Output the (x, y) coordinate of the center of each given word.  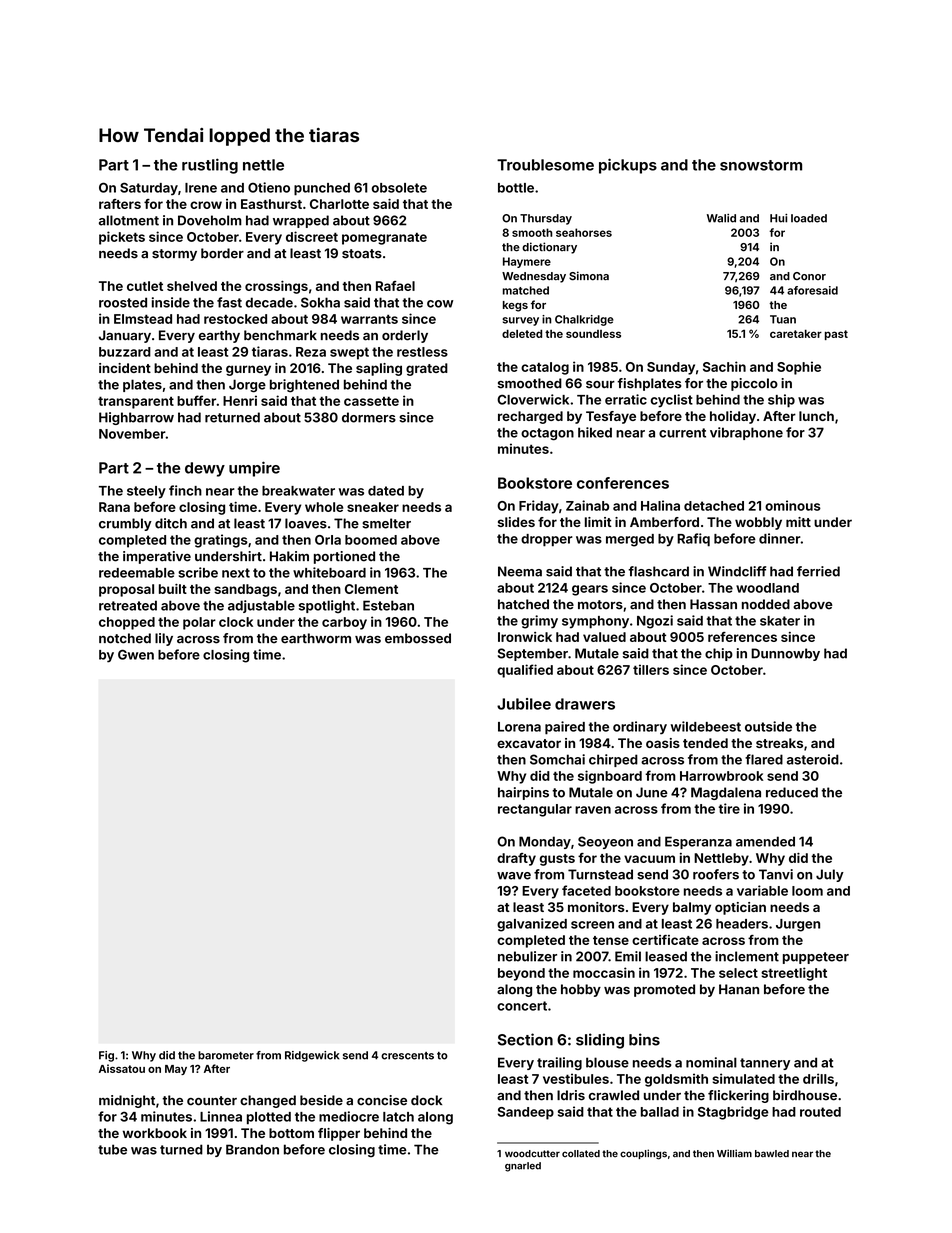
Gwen (136, 654)
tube (112, 1149)
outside (768, 726)
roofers (716, 874)
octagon (547, 434)
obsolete (399, 188)
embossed (418, 638)
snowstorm (761, 165)
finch (185, 490)
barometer (226, 1055)
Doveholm (210, 220)
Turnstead (600, 874)
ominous (793, 505)
